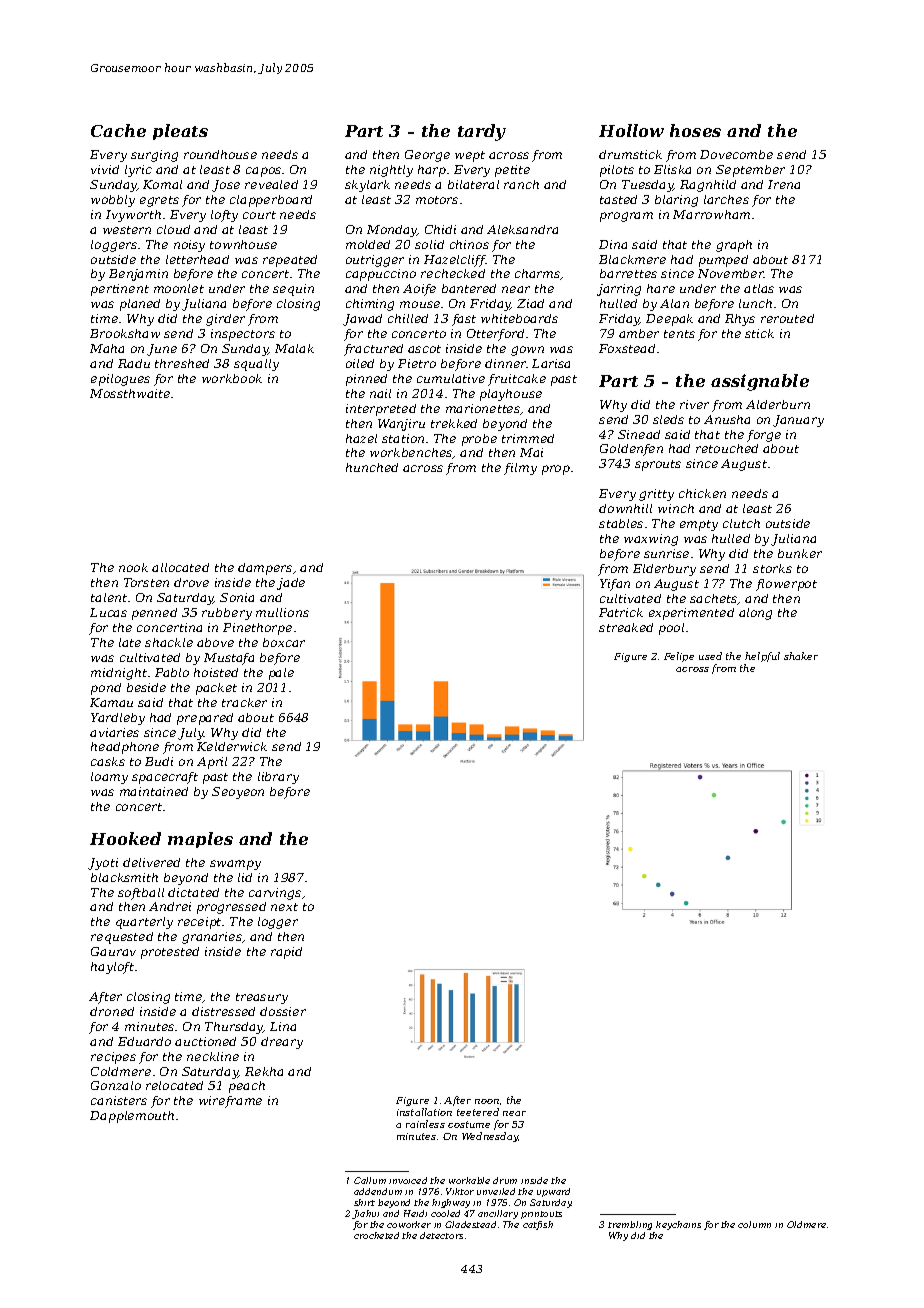 The height and width of the screenshot is (1308, 924). Describe the element at coordinates (762, 657) in the screenshot. I see `helpful` at that location.
